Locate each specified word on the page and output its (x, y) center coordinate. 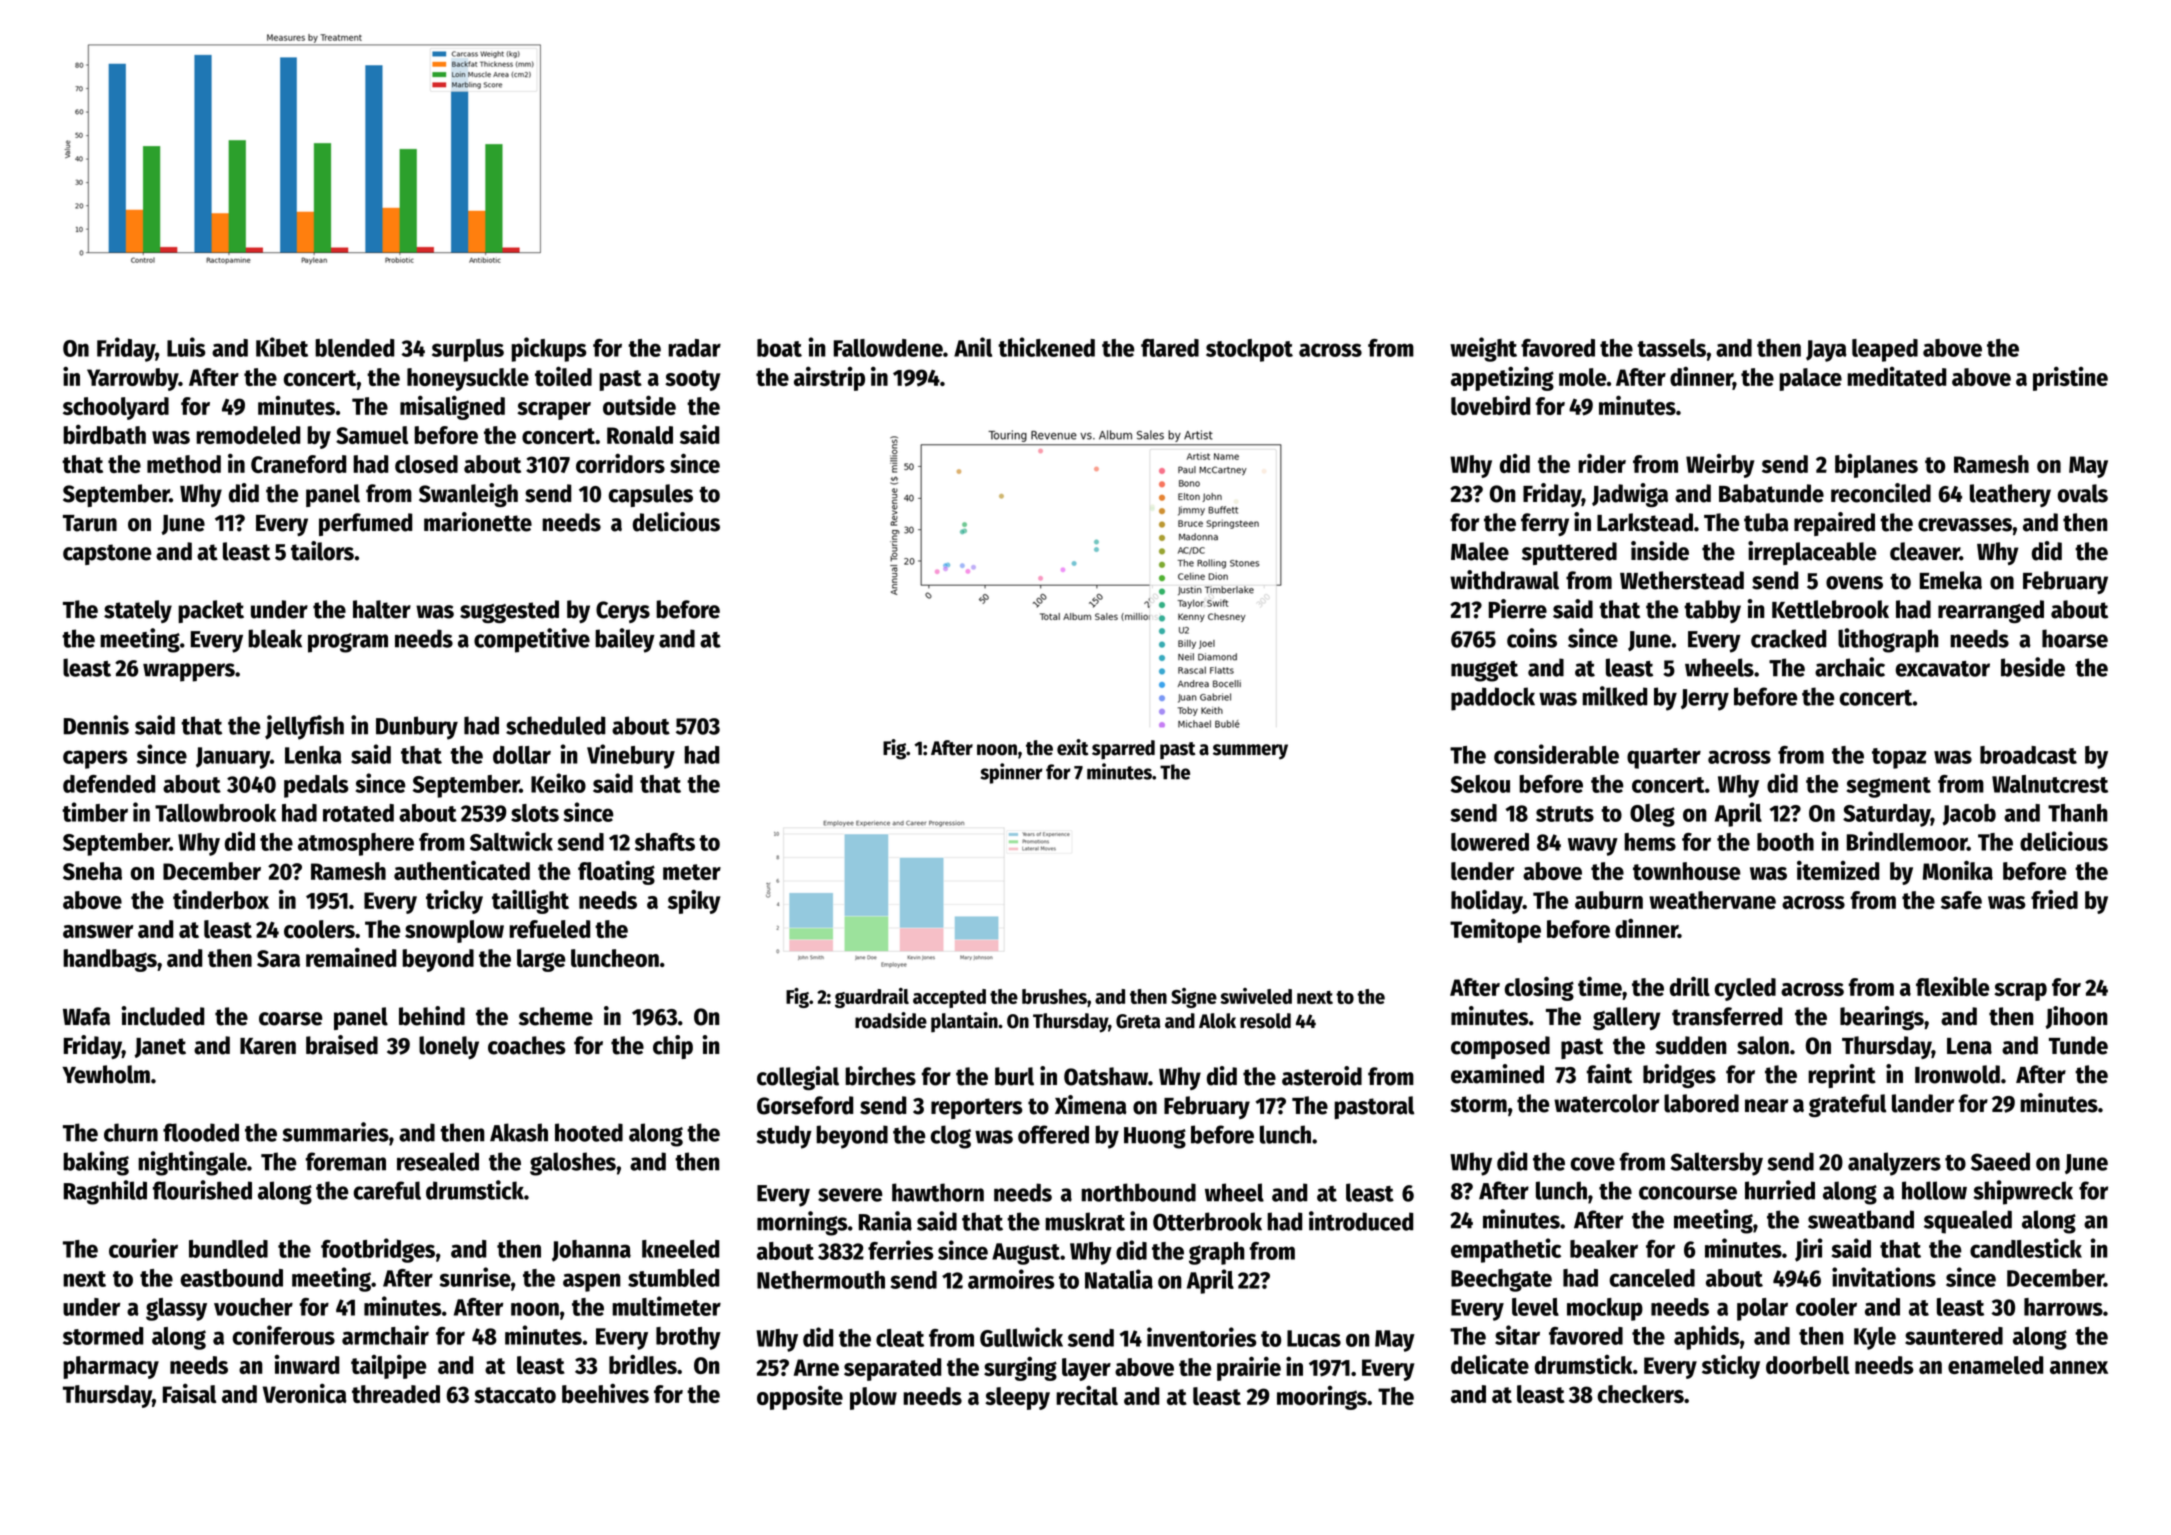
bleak (275, 638)
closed (426, 464)
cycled (1745, 989)
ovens (1854, 583)
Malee (1480, 551)
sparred (1123, 750)
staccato (515, 1395)
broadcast (2028, 755)
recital (1087, 1395)
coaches (527, 1045)
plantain (964, 1022)
